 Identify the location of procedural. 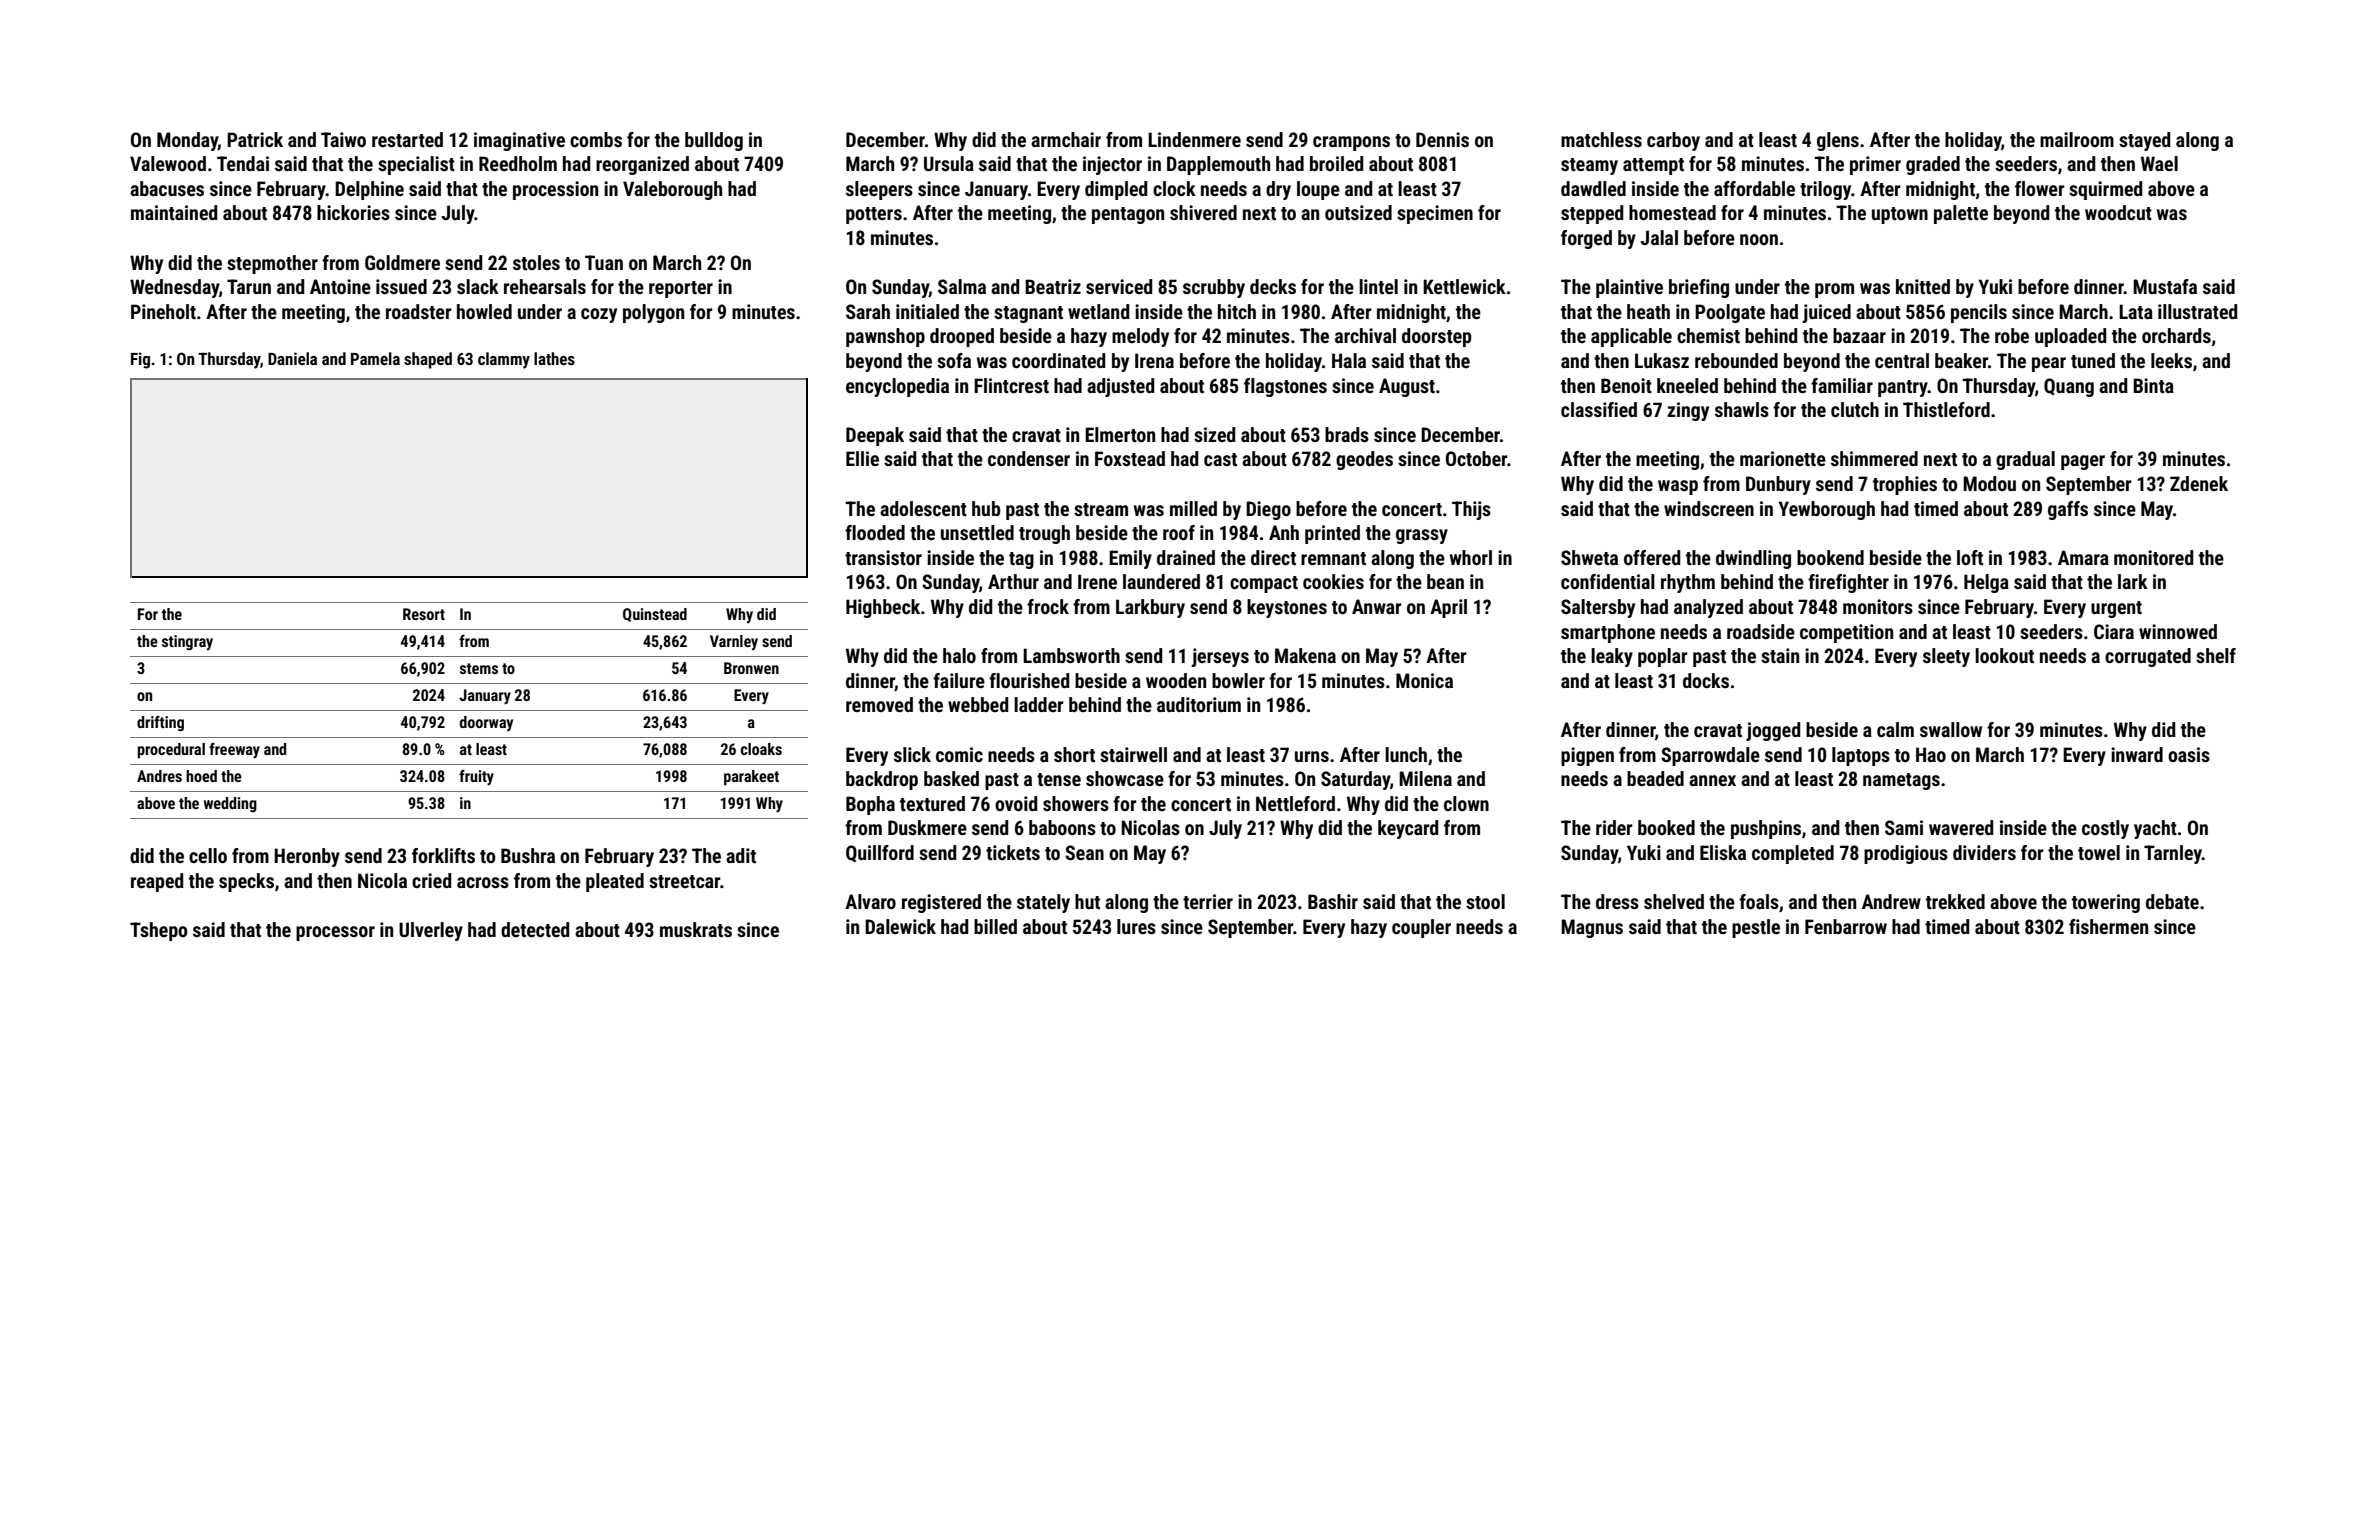
(171, 751).
